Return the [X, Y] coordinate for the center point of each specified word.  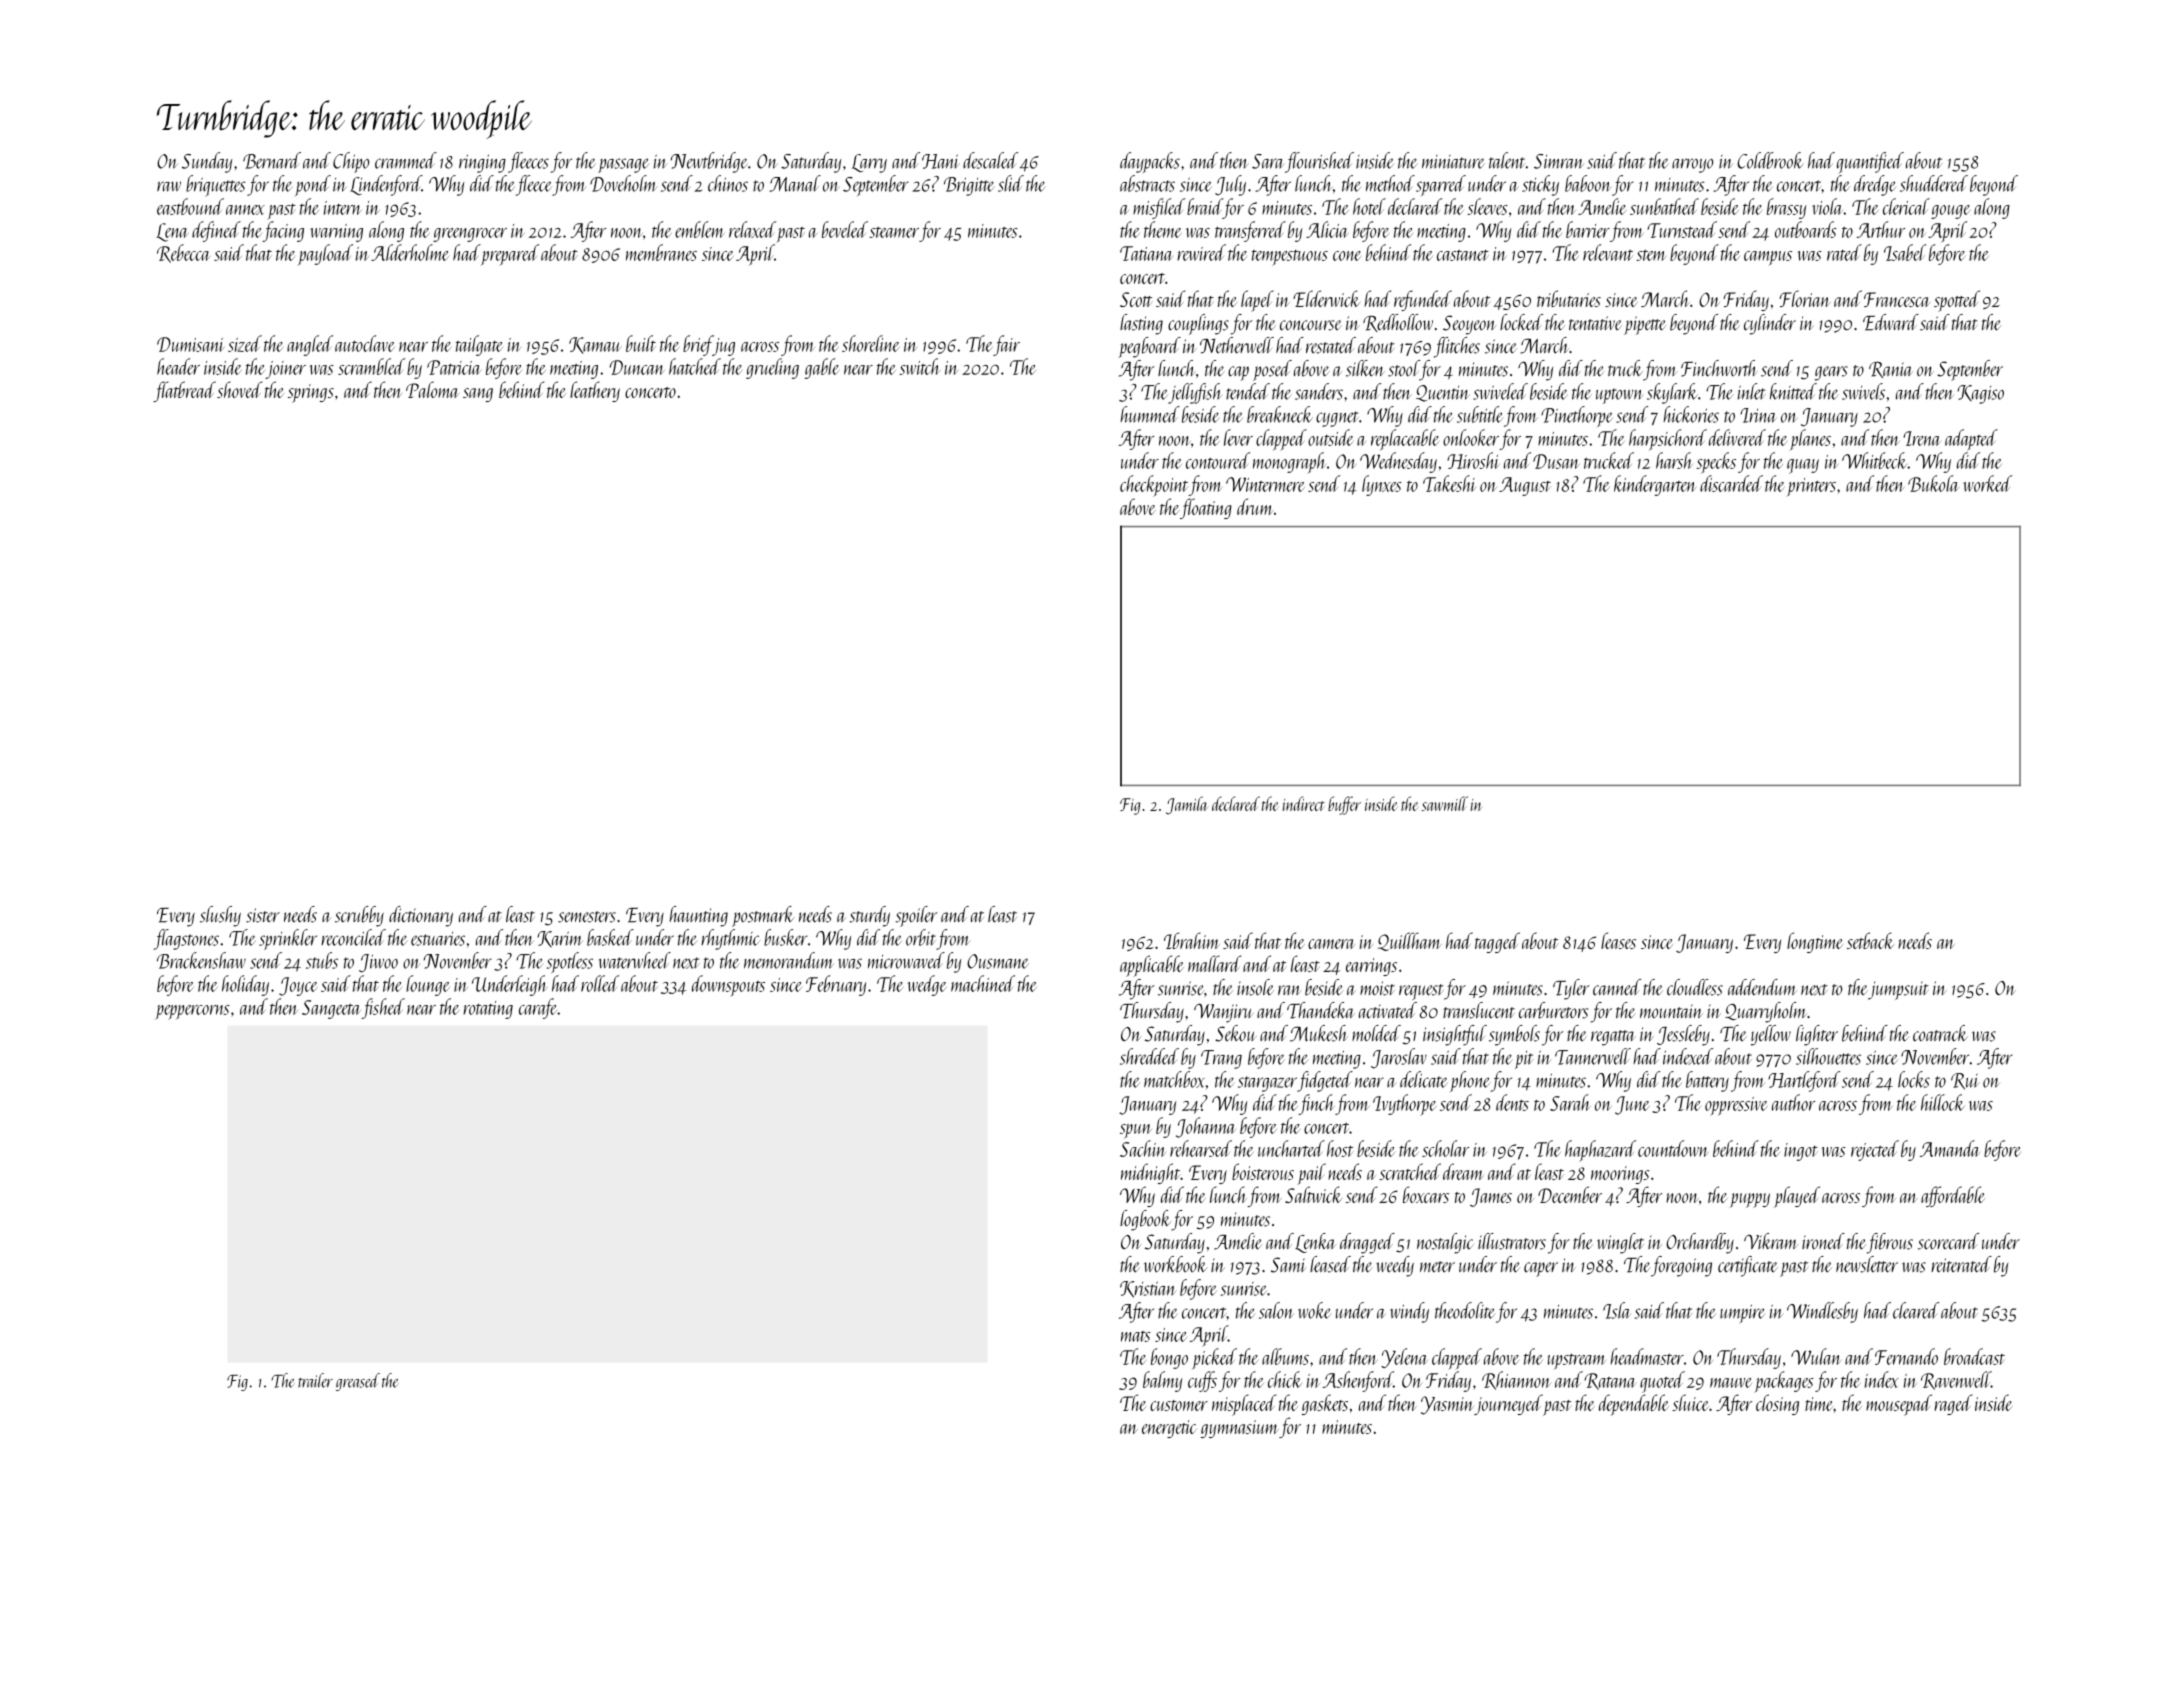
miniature [1453, 162]
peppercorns [192, 1012]
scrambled [371, 366]
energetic [1169, 1429]
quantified [1870, 163]
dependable [1634, 1405]
